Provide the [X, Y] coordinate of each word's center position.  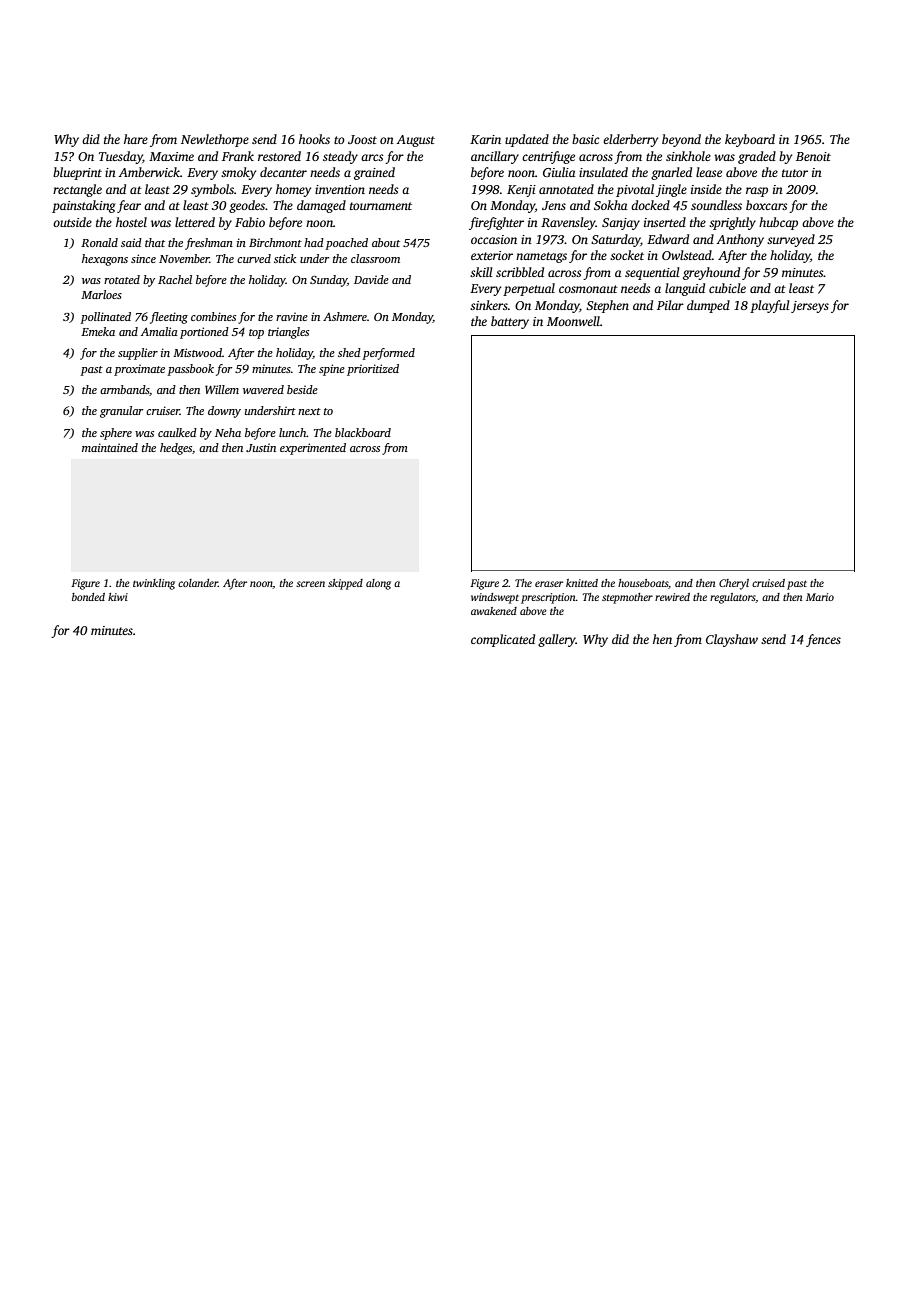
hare [136, 139]
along [378, 584]
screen [310, 584]
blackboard [363, 432]
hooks [314, 139]
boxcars [766, 205]
